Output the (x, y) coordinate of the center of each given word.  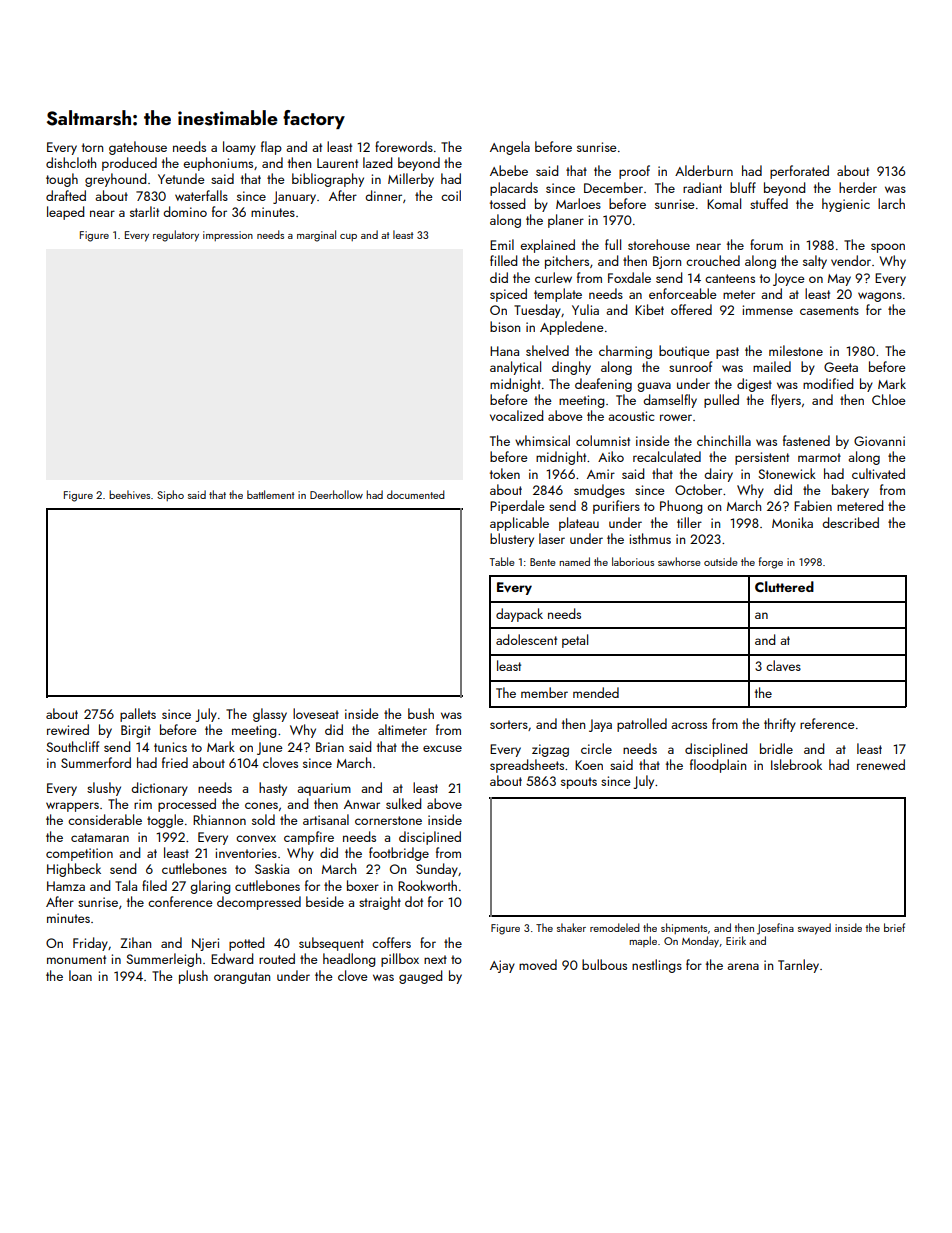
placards (514, 189)
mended (596, 692)
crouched (713, 260)
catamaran (100, 837)
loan (80, 975)
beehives (129, 494)
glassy (270, 715)
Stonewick (787, 473)
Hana (504, 351)
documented (416, 494)
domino (185, 211)
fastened (806, 440)
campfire (309, 838)
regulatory (176, 236)
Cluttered (784, 586)
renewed (881, 764)
